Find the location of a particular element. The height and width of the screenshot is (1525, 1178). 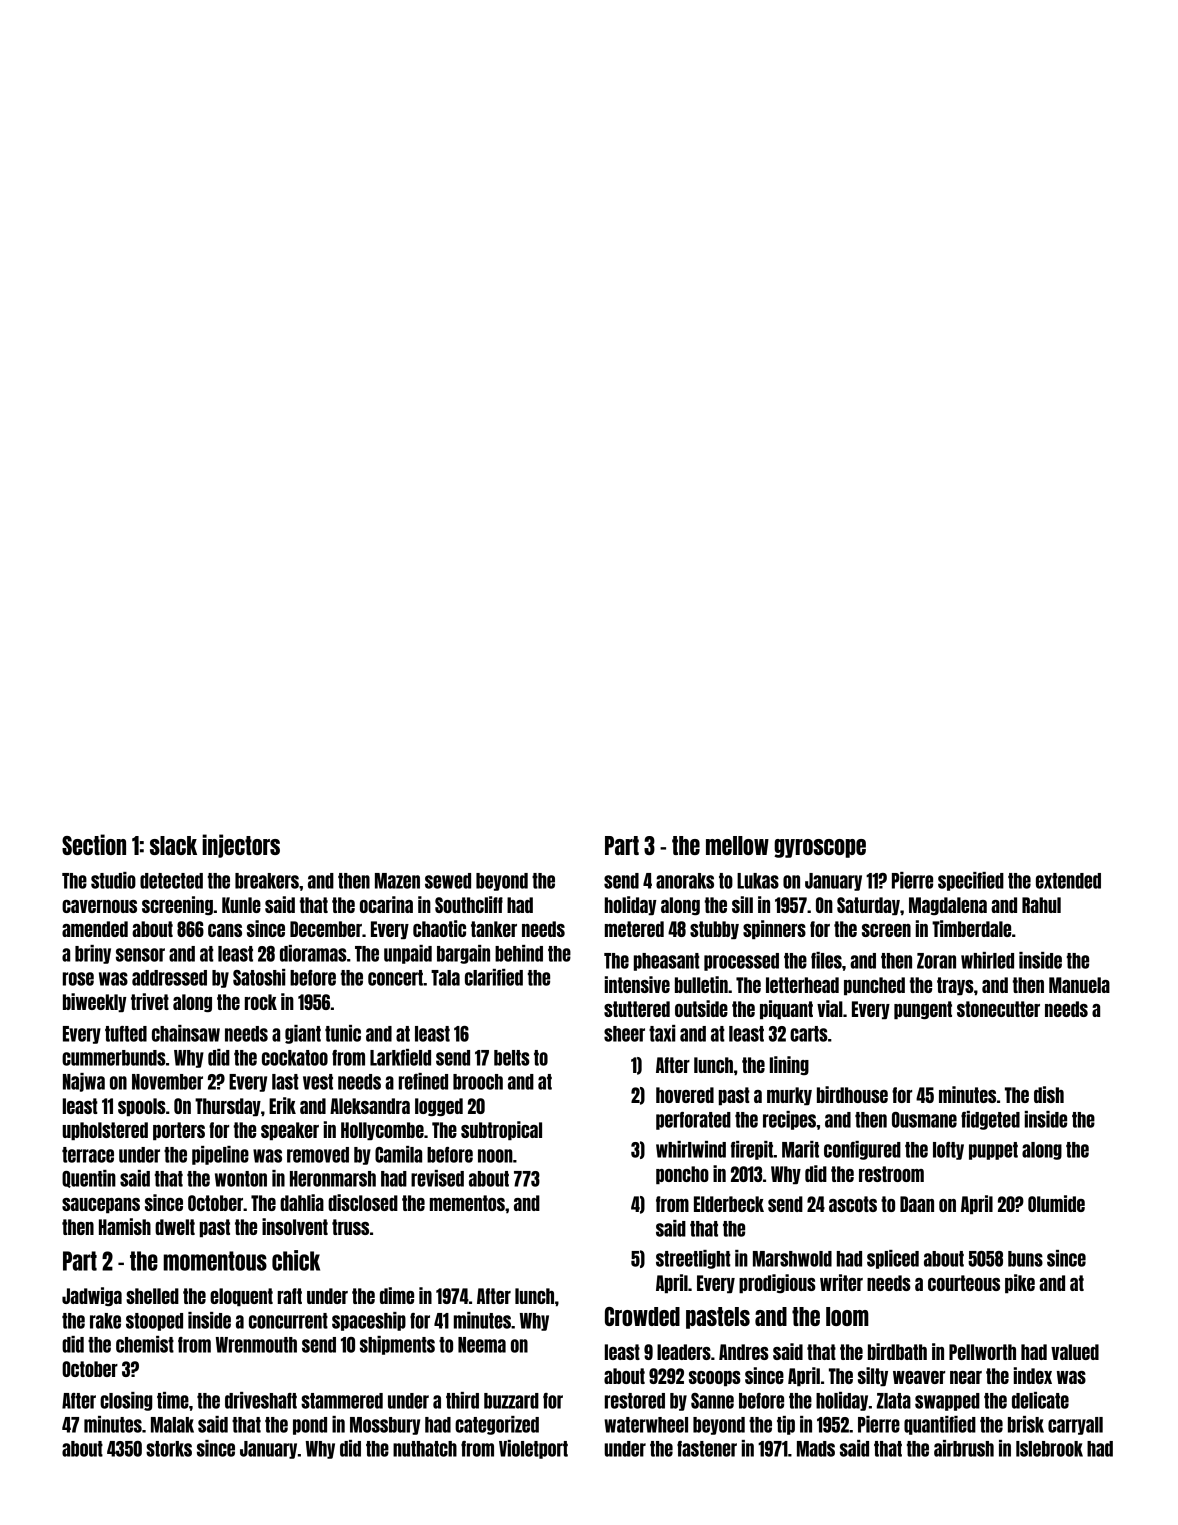

dahlia is located at coordinates (302, 1202).
